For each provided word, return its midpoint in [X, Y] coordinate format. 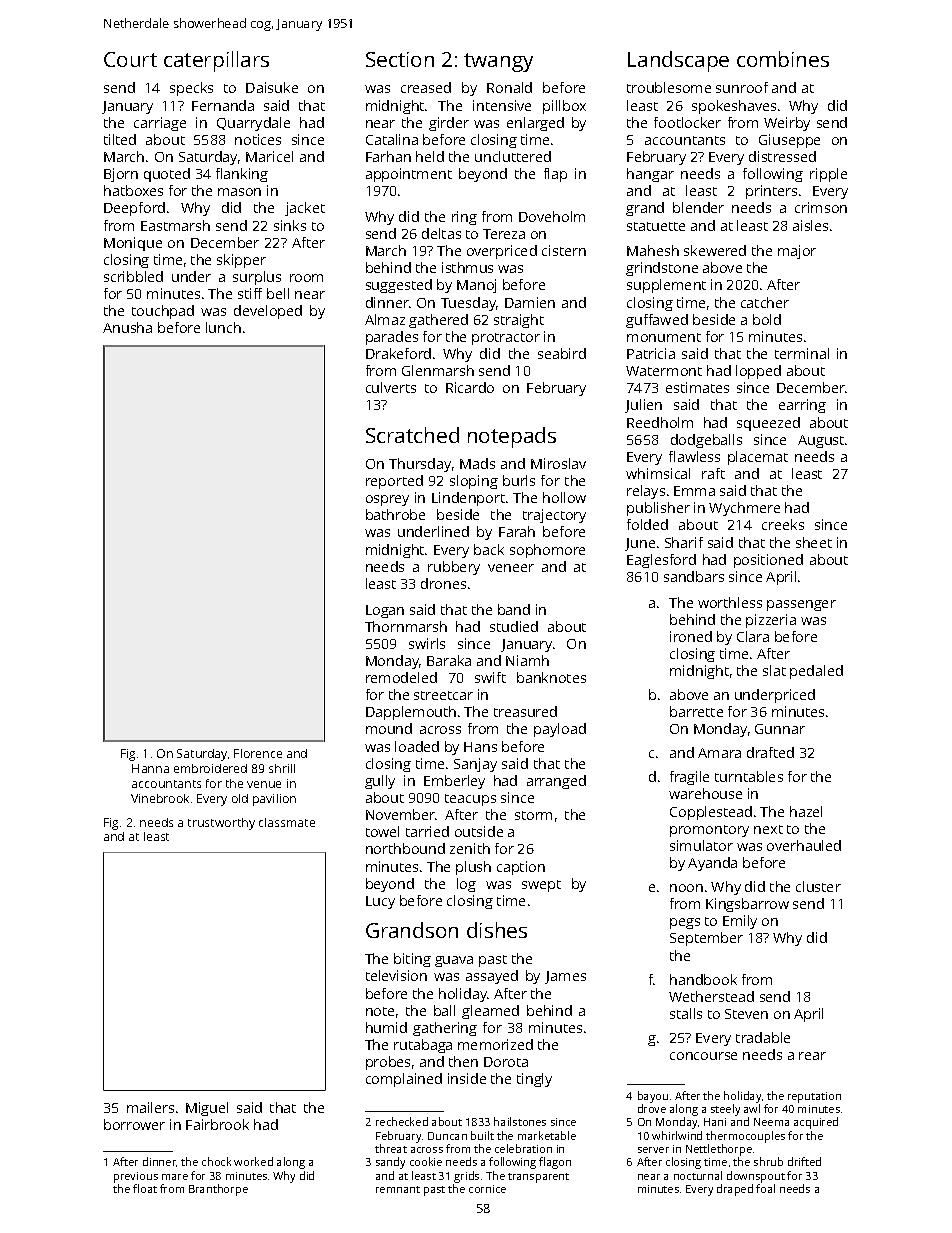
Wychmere [744, 509]
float [145, 1188]
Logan [385, 611]
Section [400, 59]
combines [783, 59]
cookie [426, 1161]
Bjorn [121, 175]
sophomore [547, 551]
